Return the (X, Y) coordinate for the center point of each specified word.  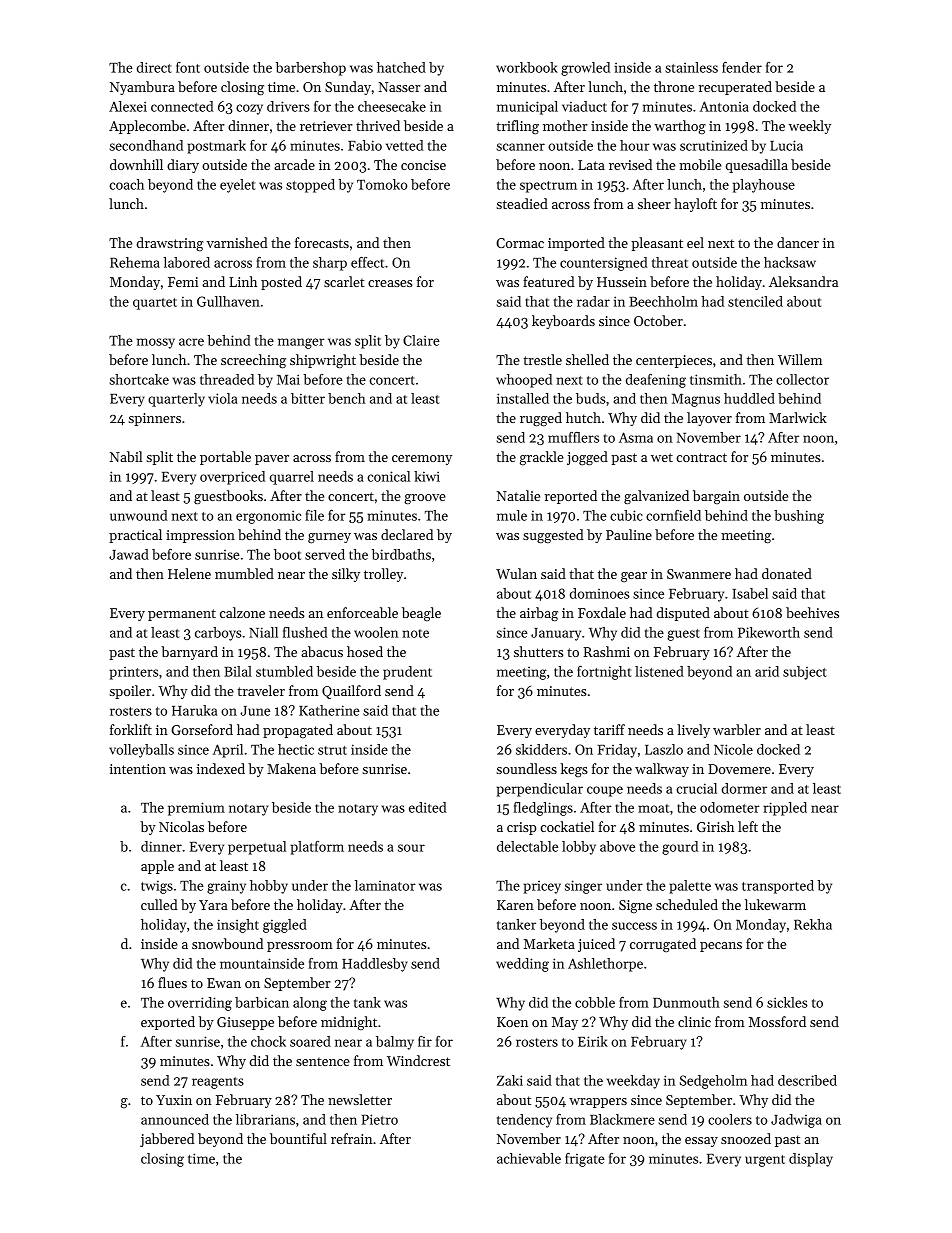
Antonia (724, 106)
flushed (305, 632)
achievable (529, 1158)
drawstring (170, 244)
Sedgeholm (713, 1082)
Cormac (520, 243)
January (556, 634)
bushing (799, 517)
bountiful (298, 1138)
